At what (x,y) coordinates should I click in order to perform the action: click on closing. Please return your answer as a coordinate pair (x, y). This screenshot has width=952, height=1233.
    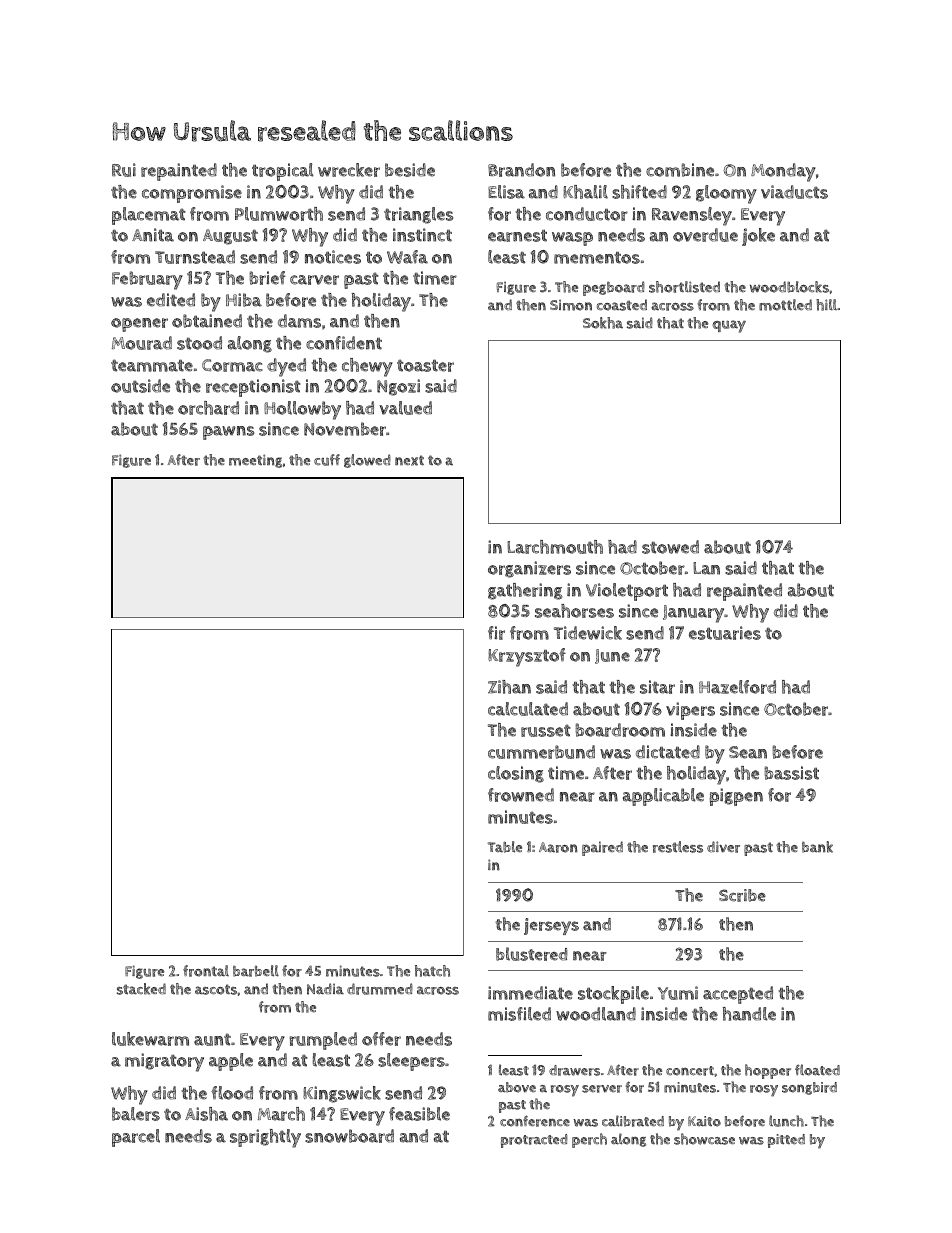
    Looking at the image, I should click on (516, 774).
